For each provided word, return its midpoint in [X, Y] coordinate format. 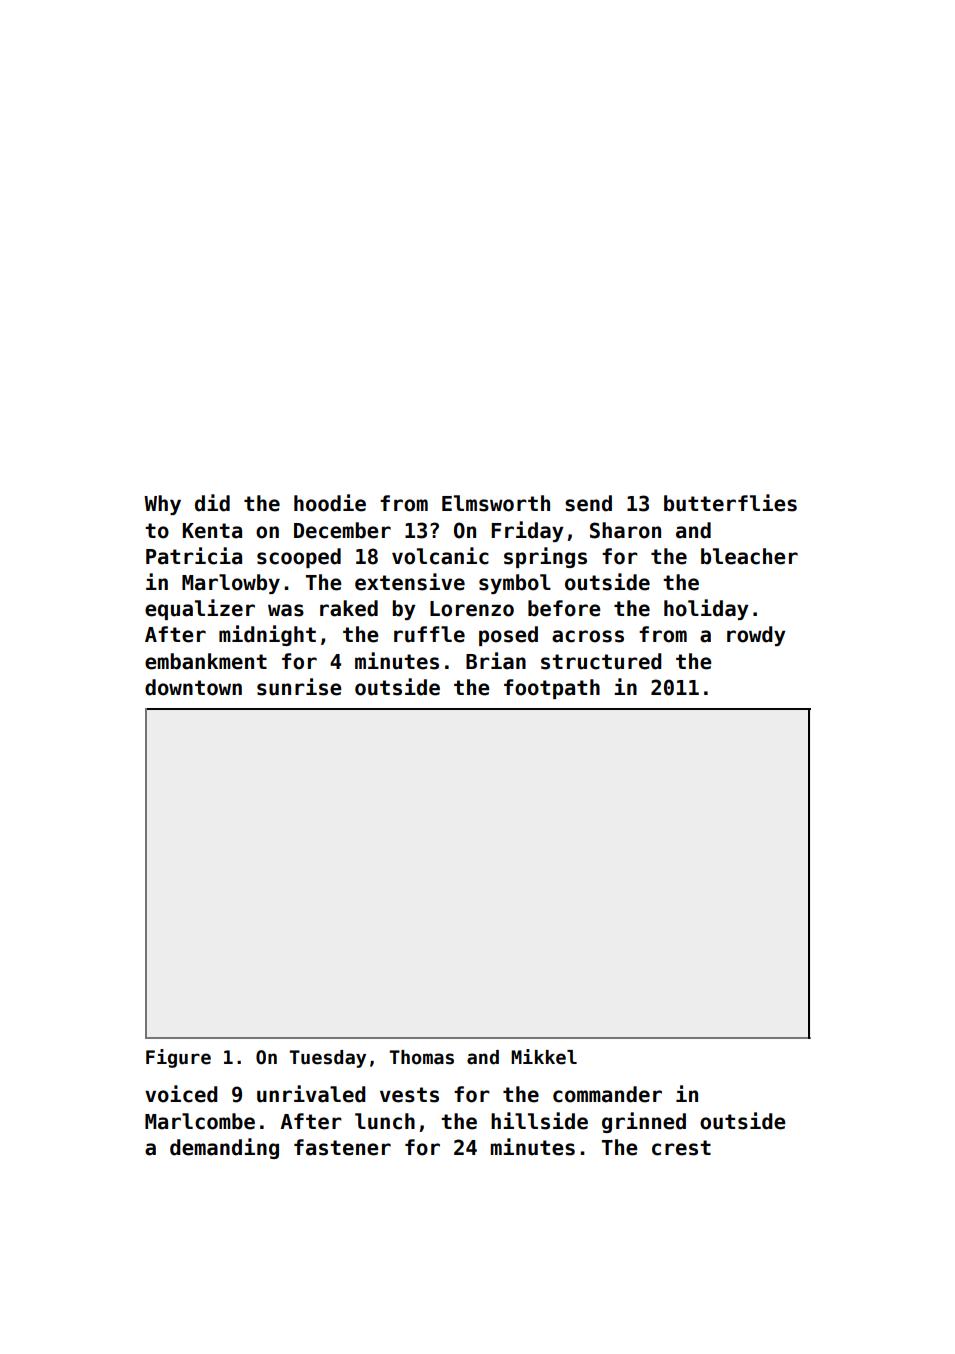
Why [162, 505]
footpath [552, 689]
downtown [193, 687]
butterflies [730, 503]
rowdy [756, 636]
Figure [178, 1058]
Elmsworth [496, 503]
